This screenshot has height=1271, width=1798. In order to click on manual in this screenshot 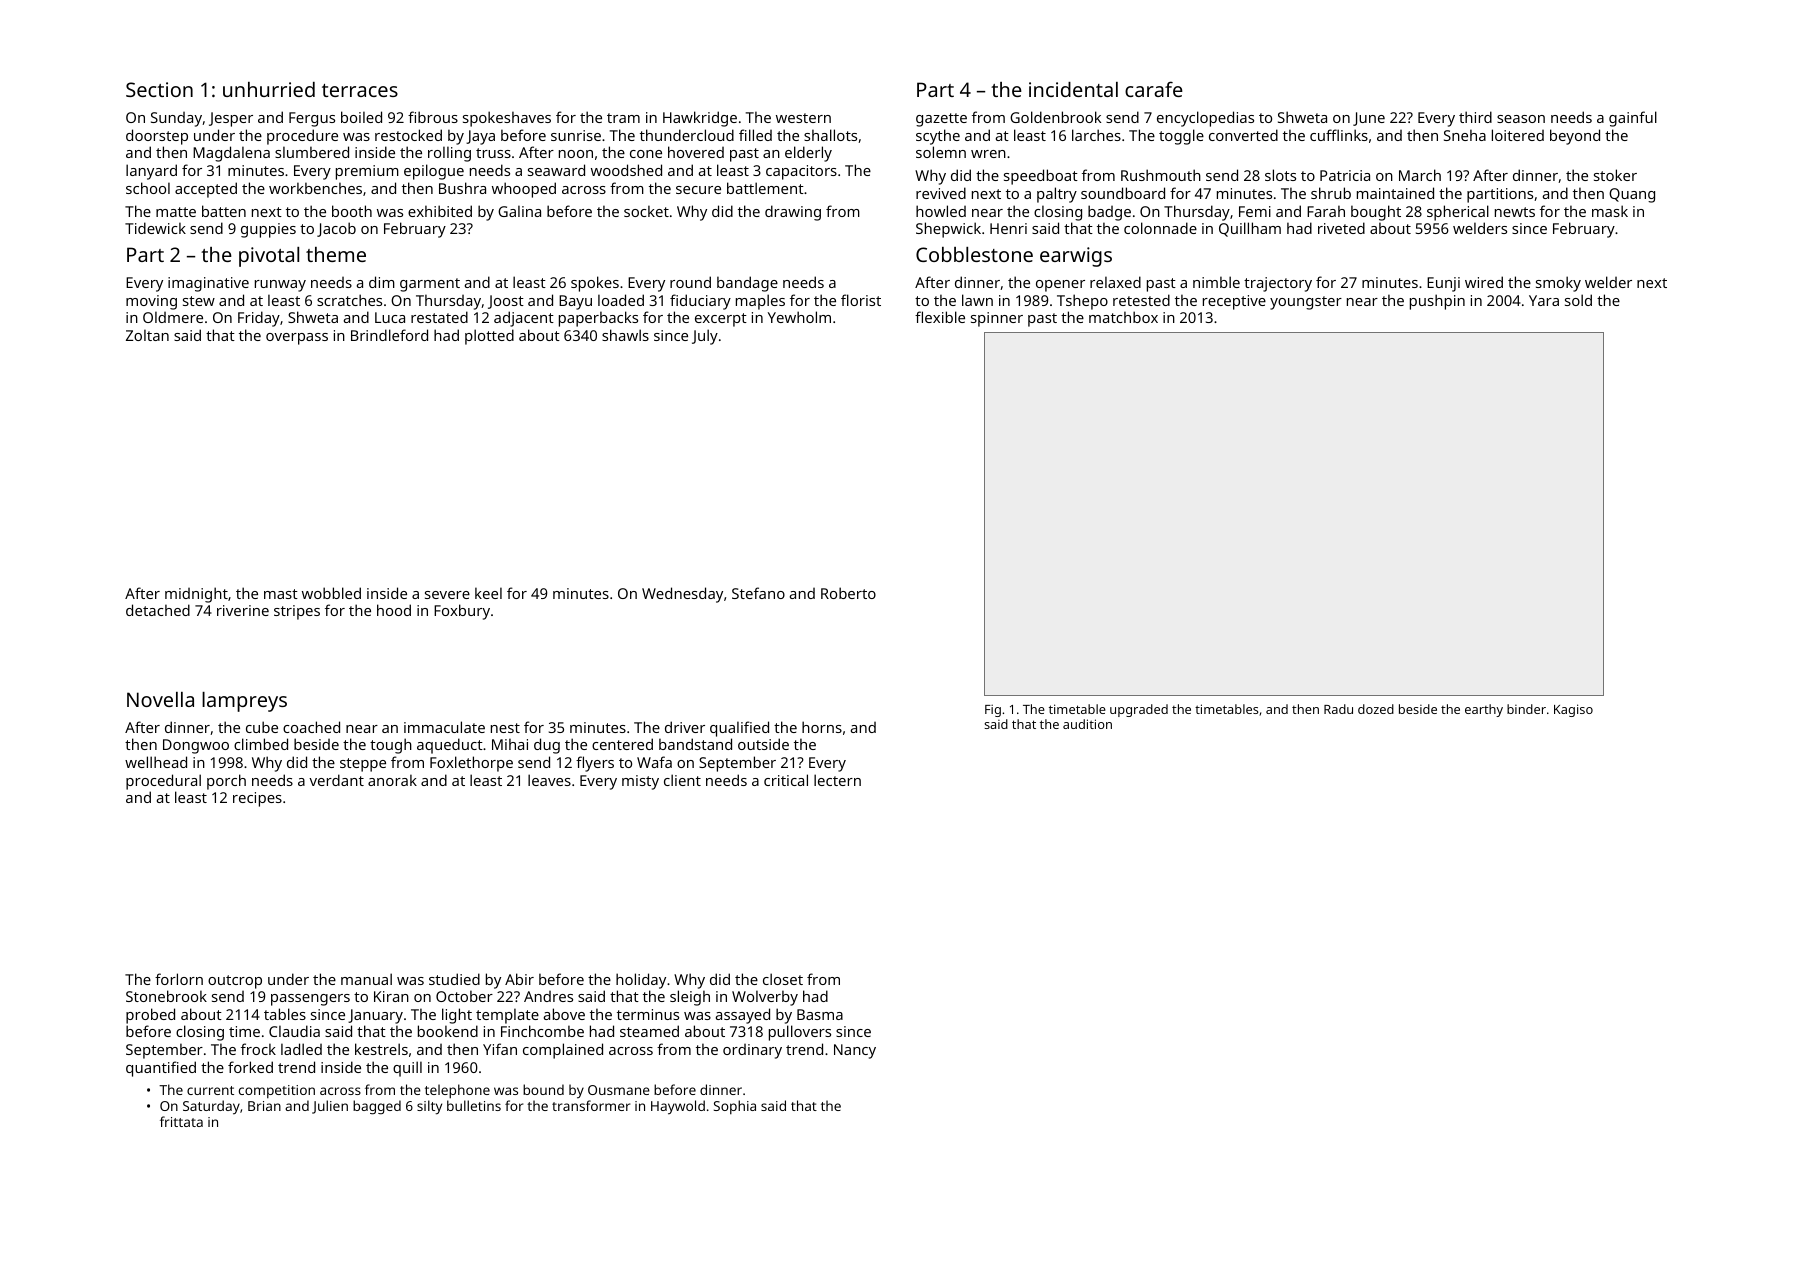, I will do `click(366, 979)`.
